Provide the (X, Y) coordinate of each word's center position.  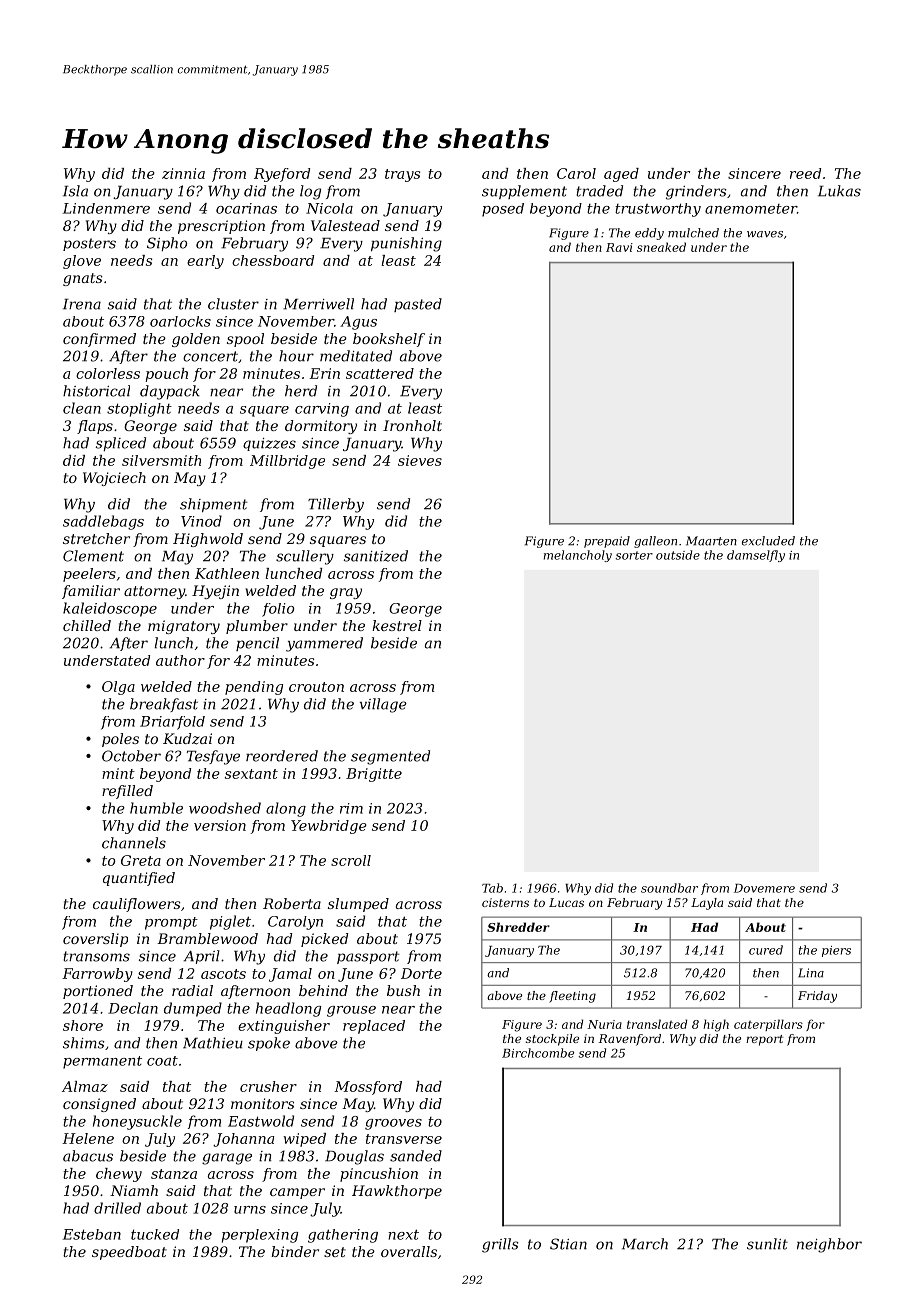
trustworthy (658, 210)
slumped (358, 905)
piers (836, 951)
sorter (634, 555)
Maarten (711, 541)
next (403, 1234)
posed (503, 210)
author (180, 660)
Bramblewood (207, 938)
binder (295, 1251)
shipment (213, 505)
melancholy (578, 556)
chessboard (273, 260)
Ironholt (412, 425)
